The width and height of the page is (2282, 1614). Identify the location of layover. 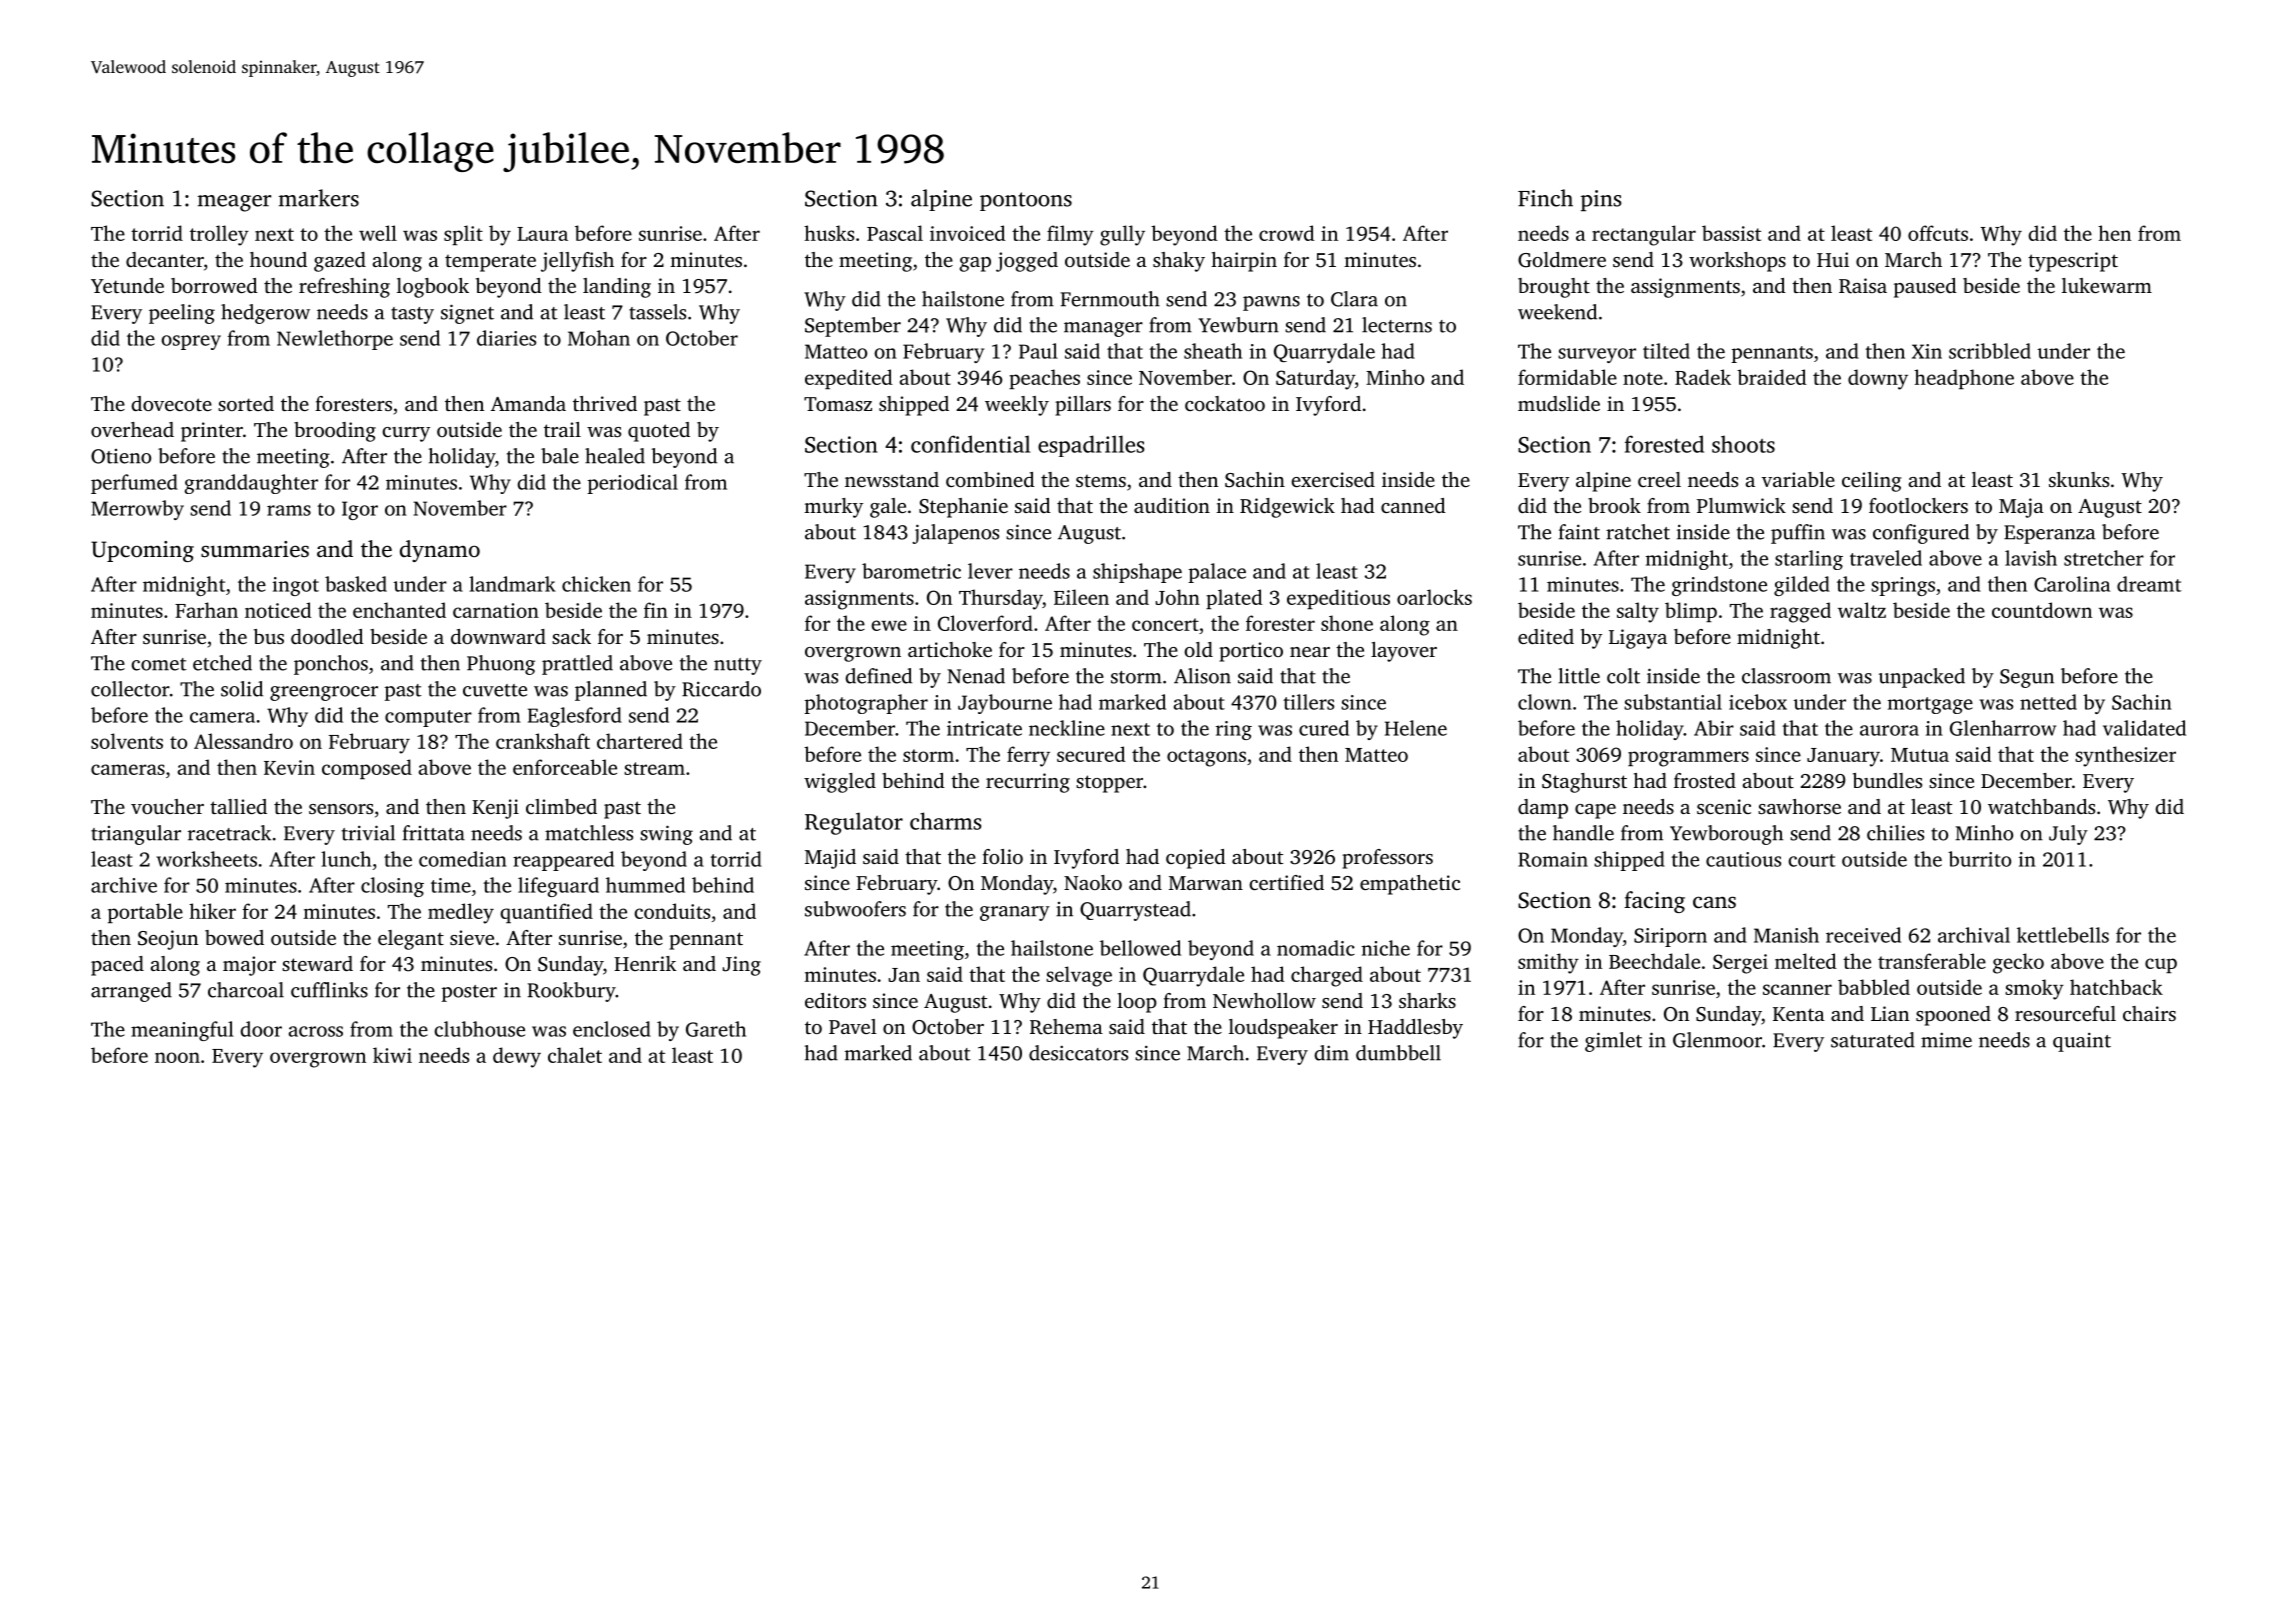
(1404, 652).
